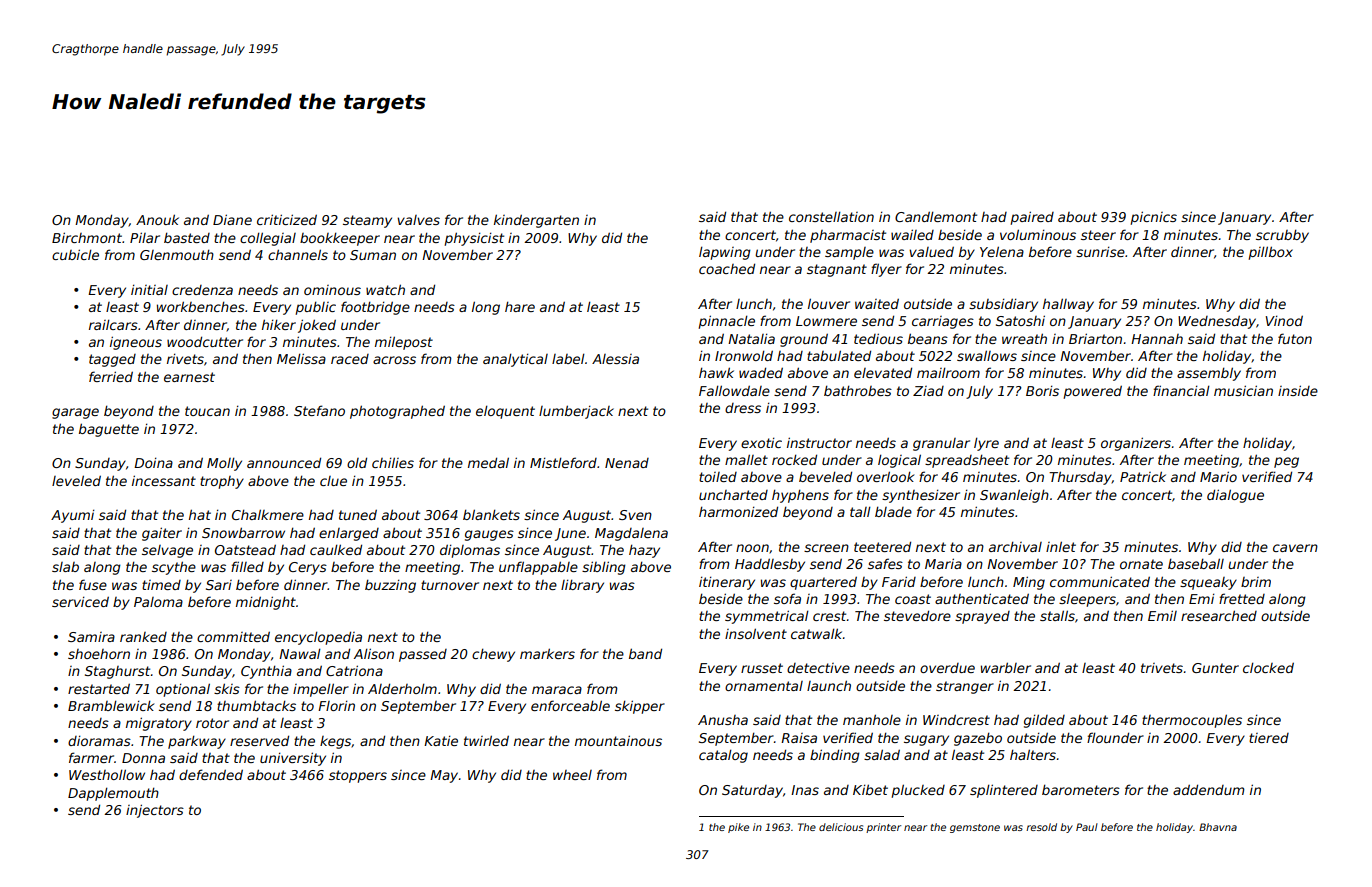 The image size is (1372, 887). I want to click on insolvent, so click(756, 633).
